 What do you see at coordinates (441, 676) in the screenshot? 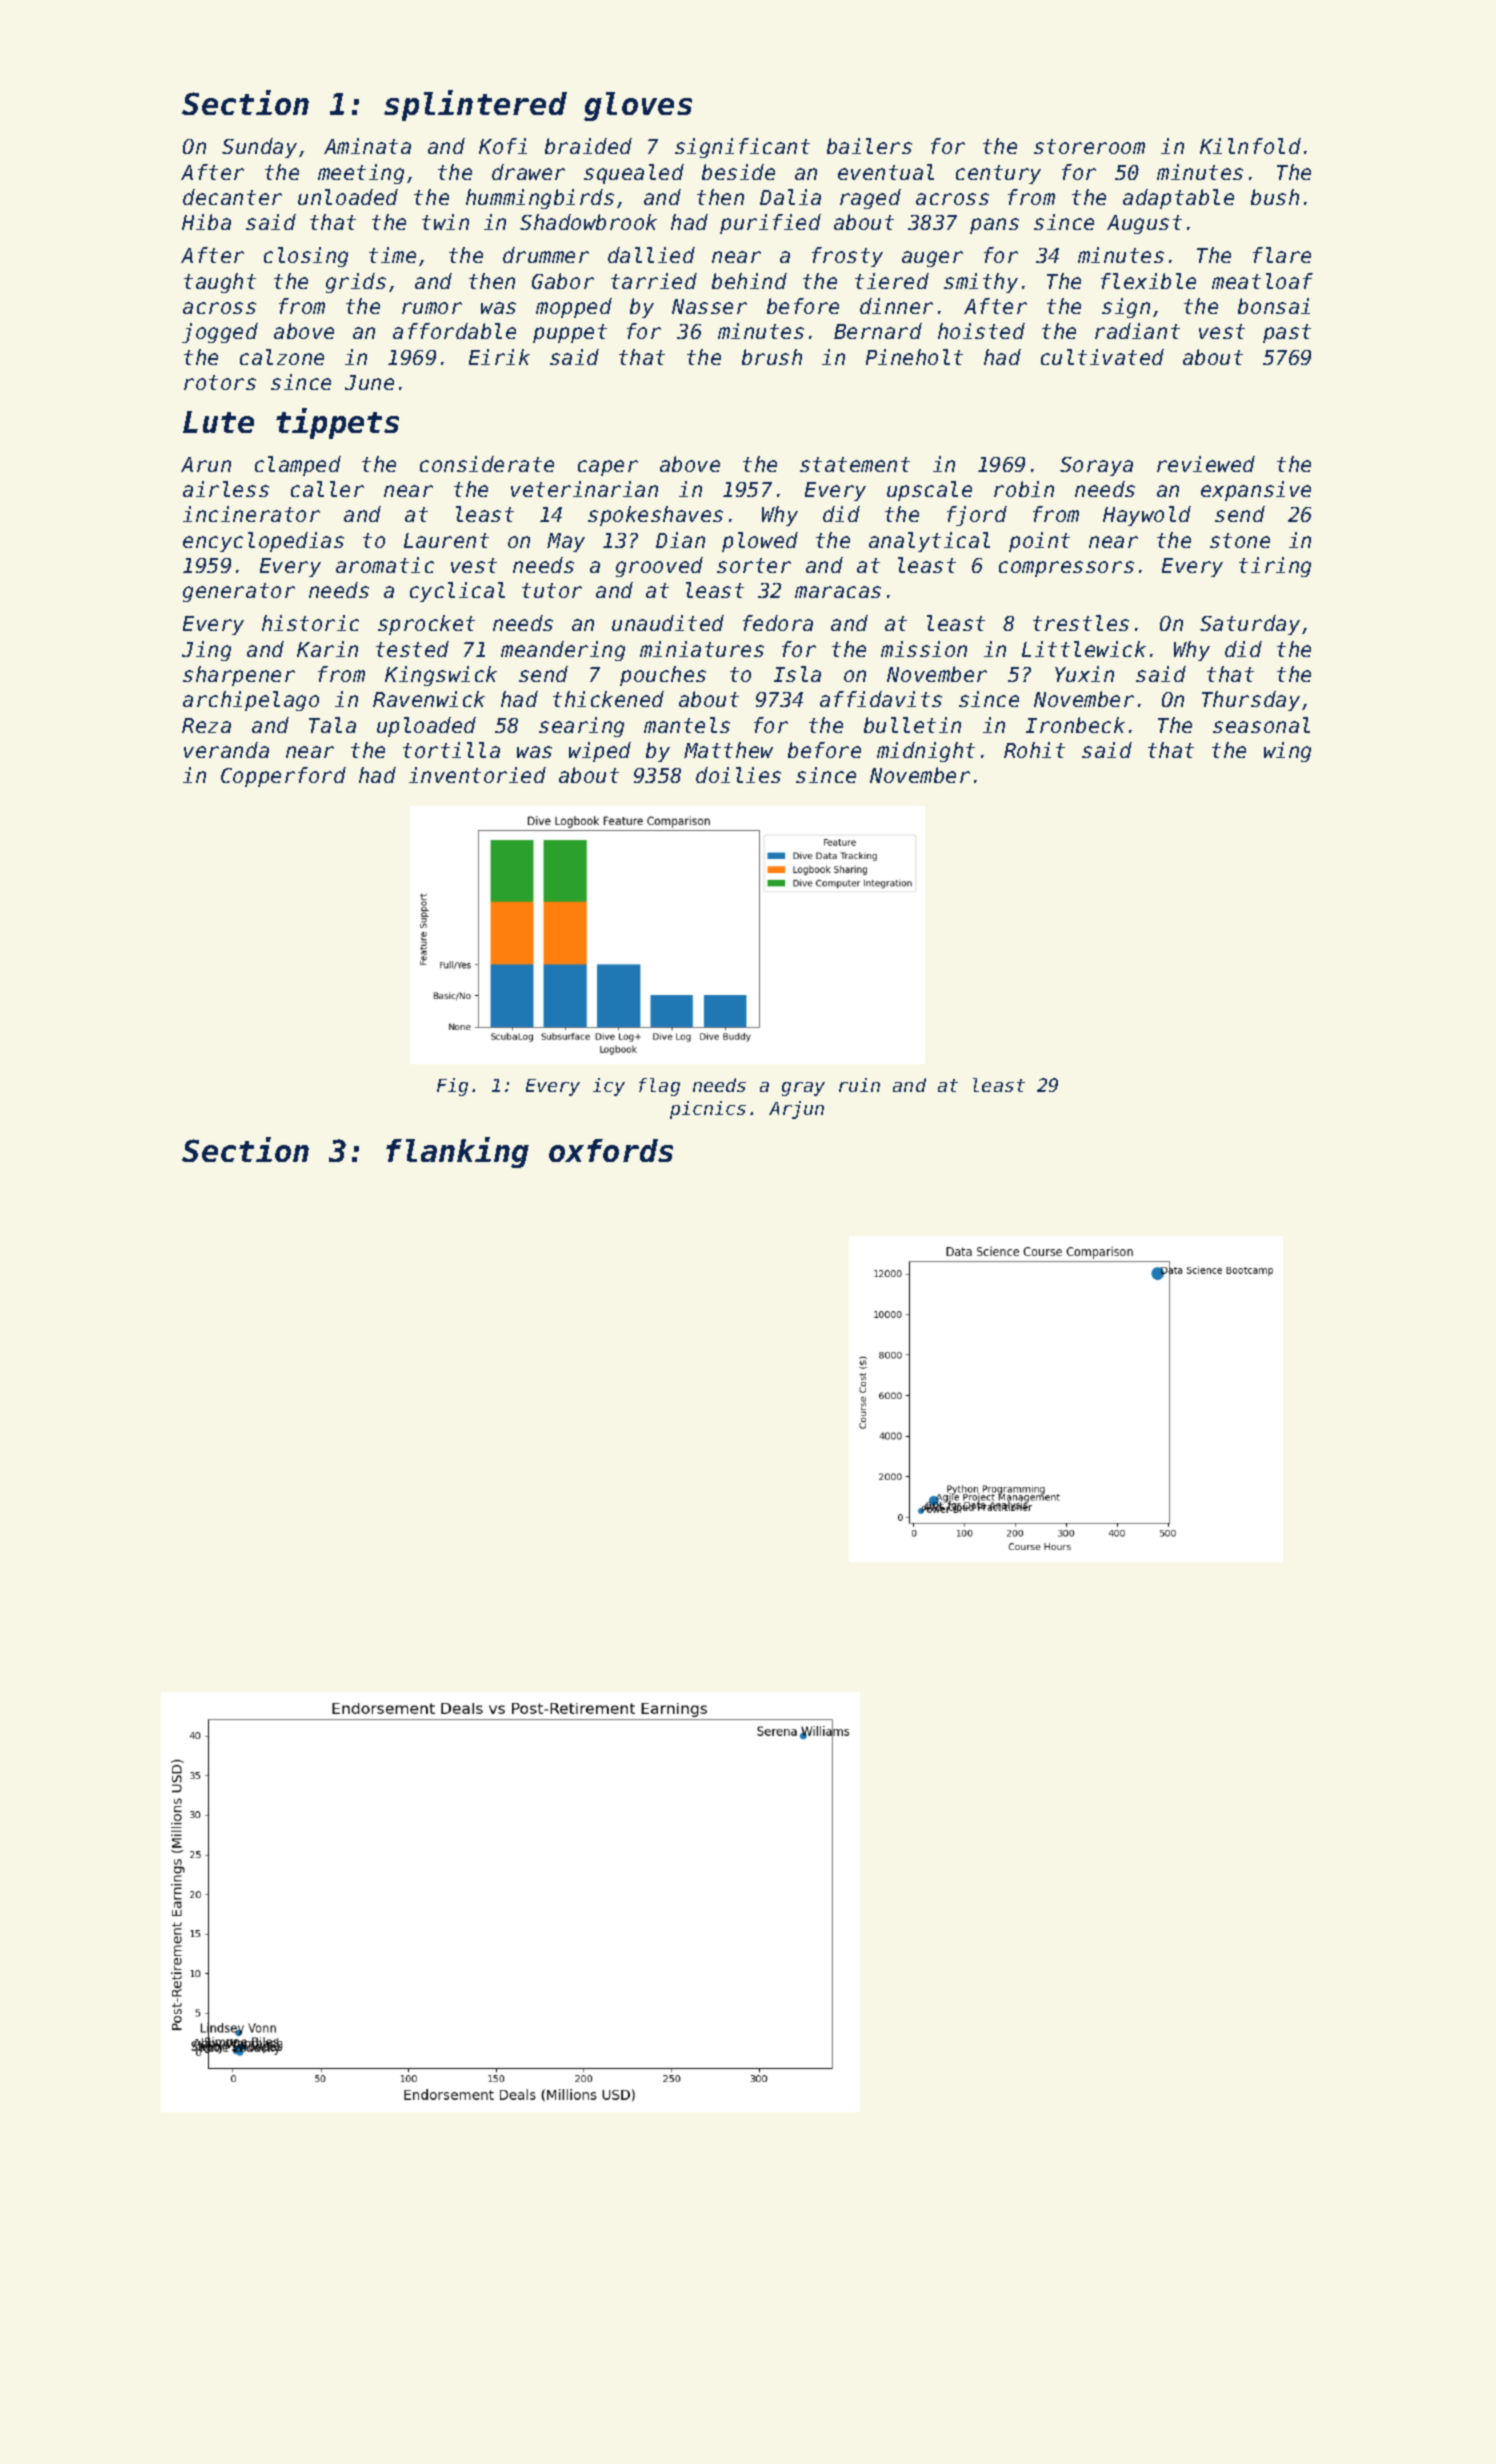
I see `Kingswick` at bounding box center [441, 676].
